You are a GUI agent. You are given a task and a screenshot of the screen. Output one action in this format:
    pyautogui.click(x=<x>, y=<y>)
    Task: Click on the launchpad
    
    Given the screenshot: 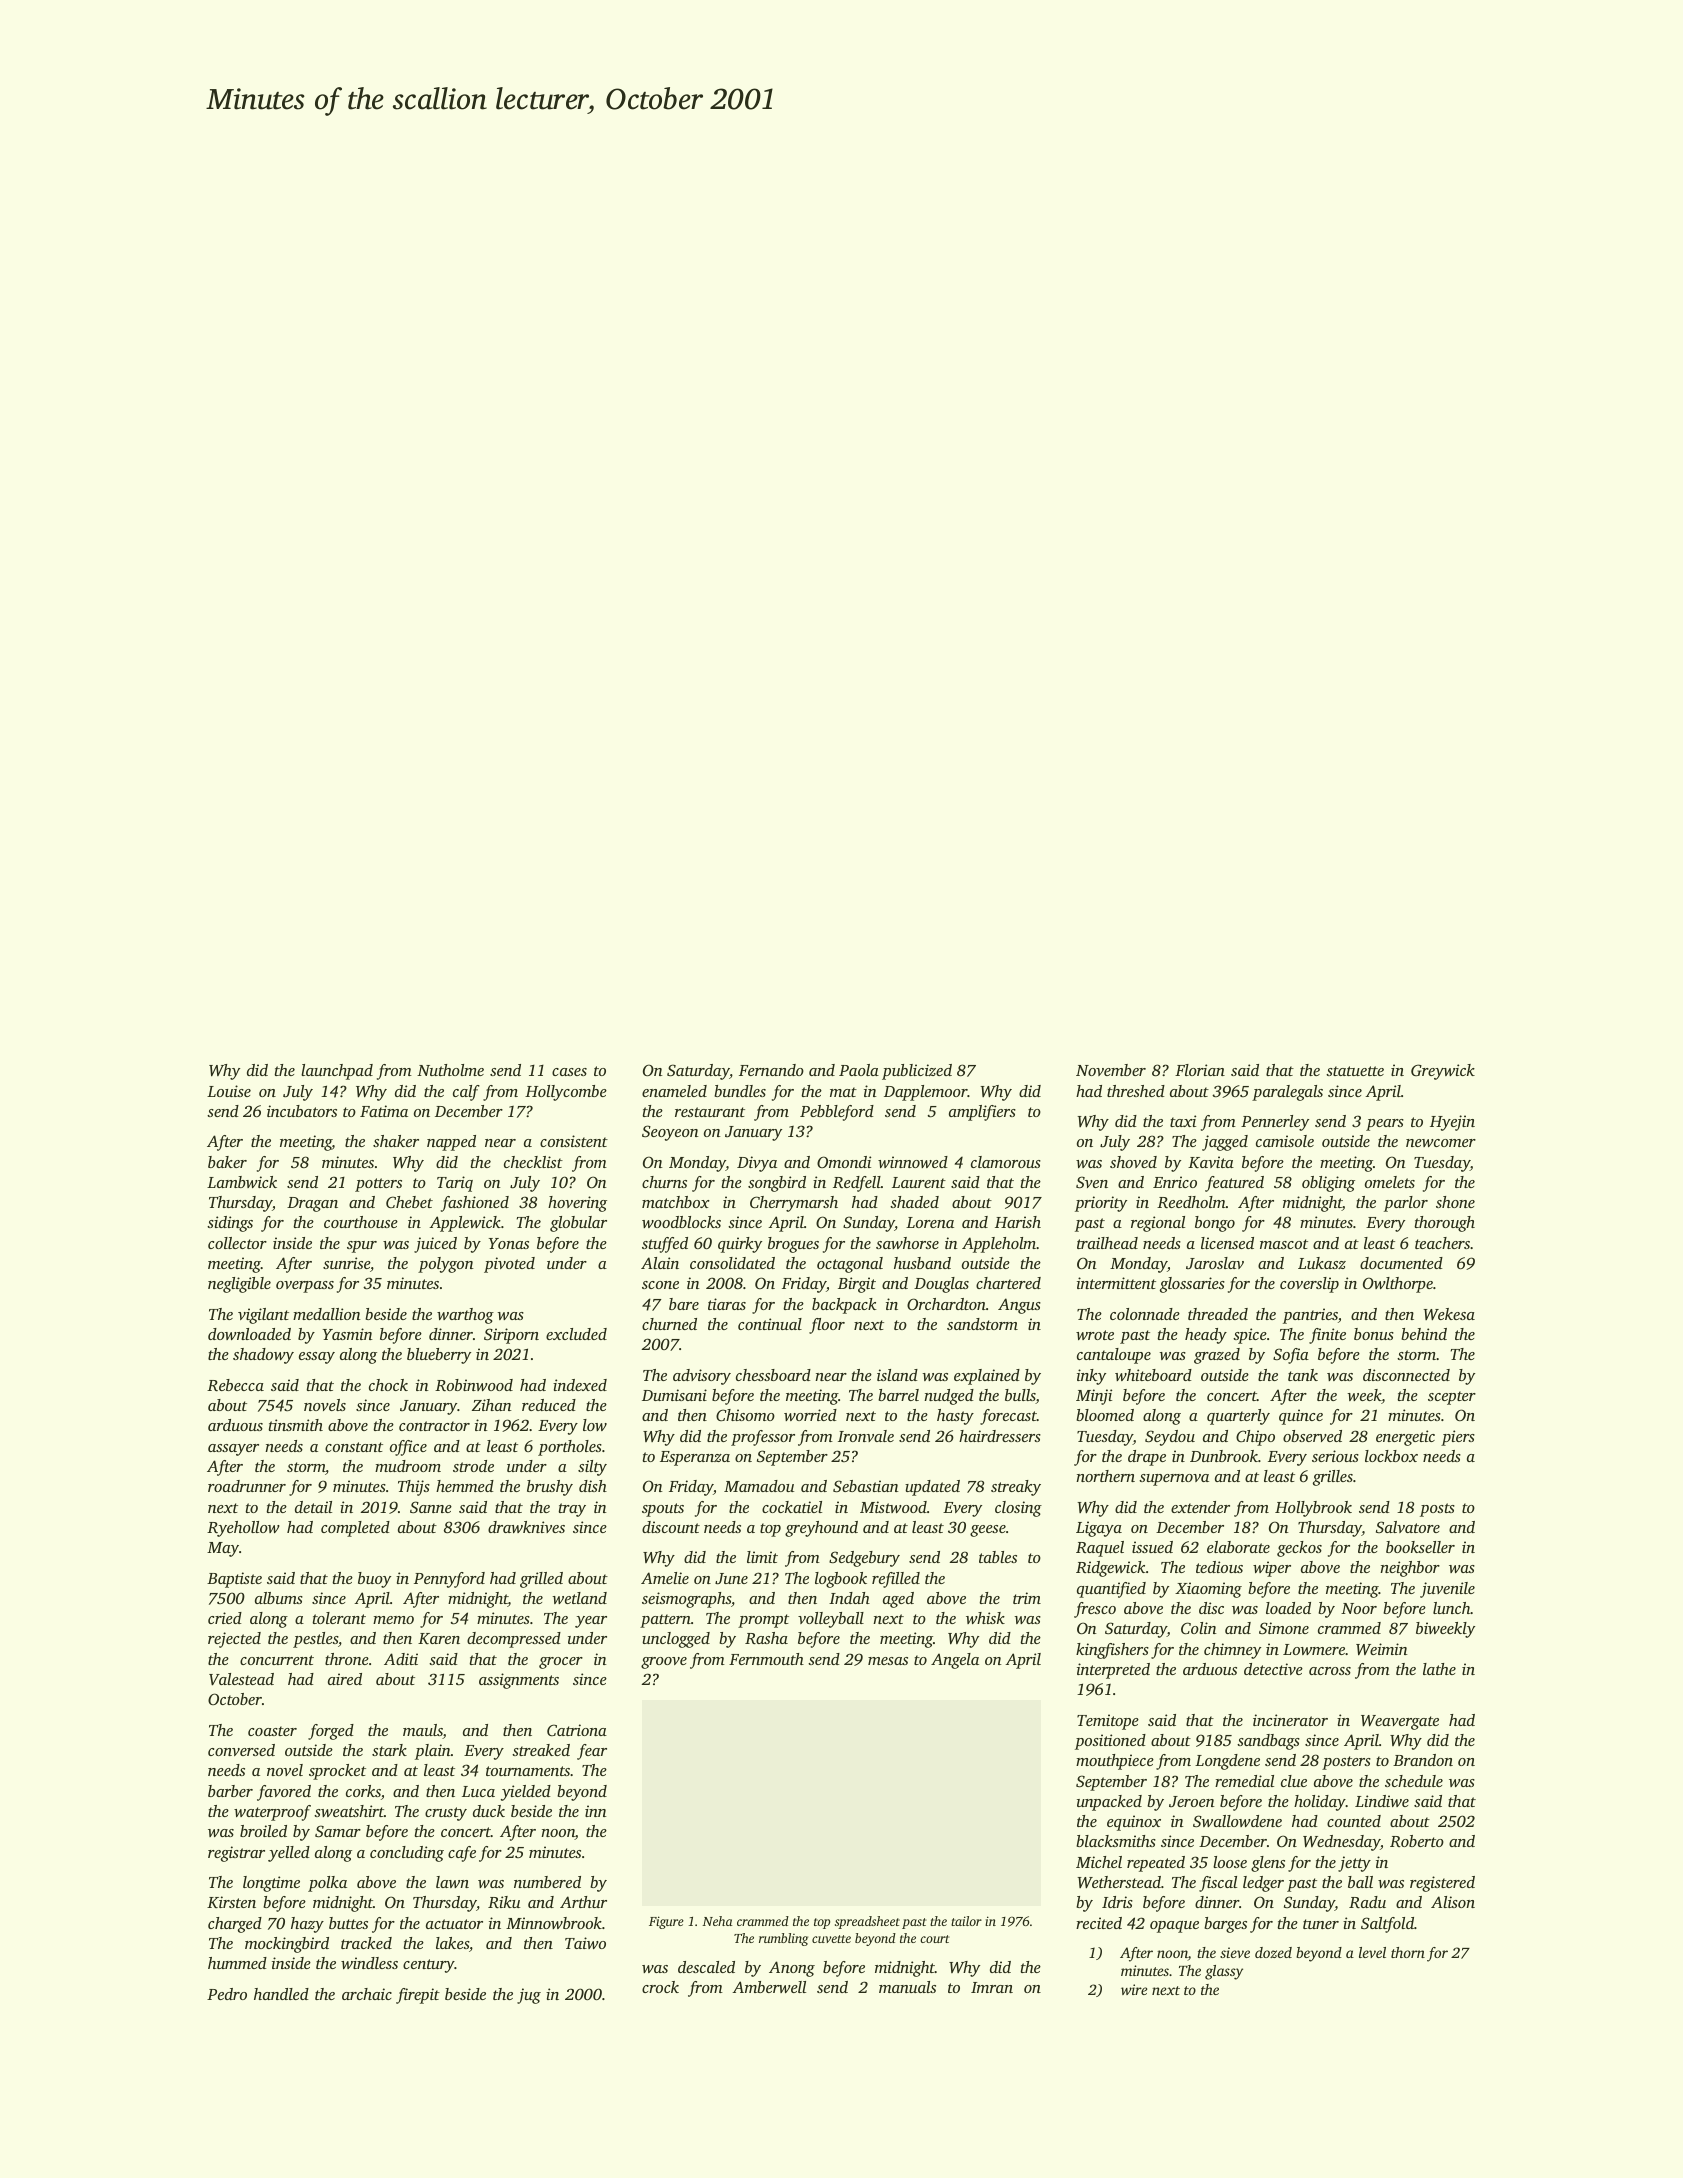 What is the action you would take?
    pyautogui.click(x=337, y=1072)
